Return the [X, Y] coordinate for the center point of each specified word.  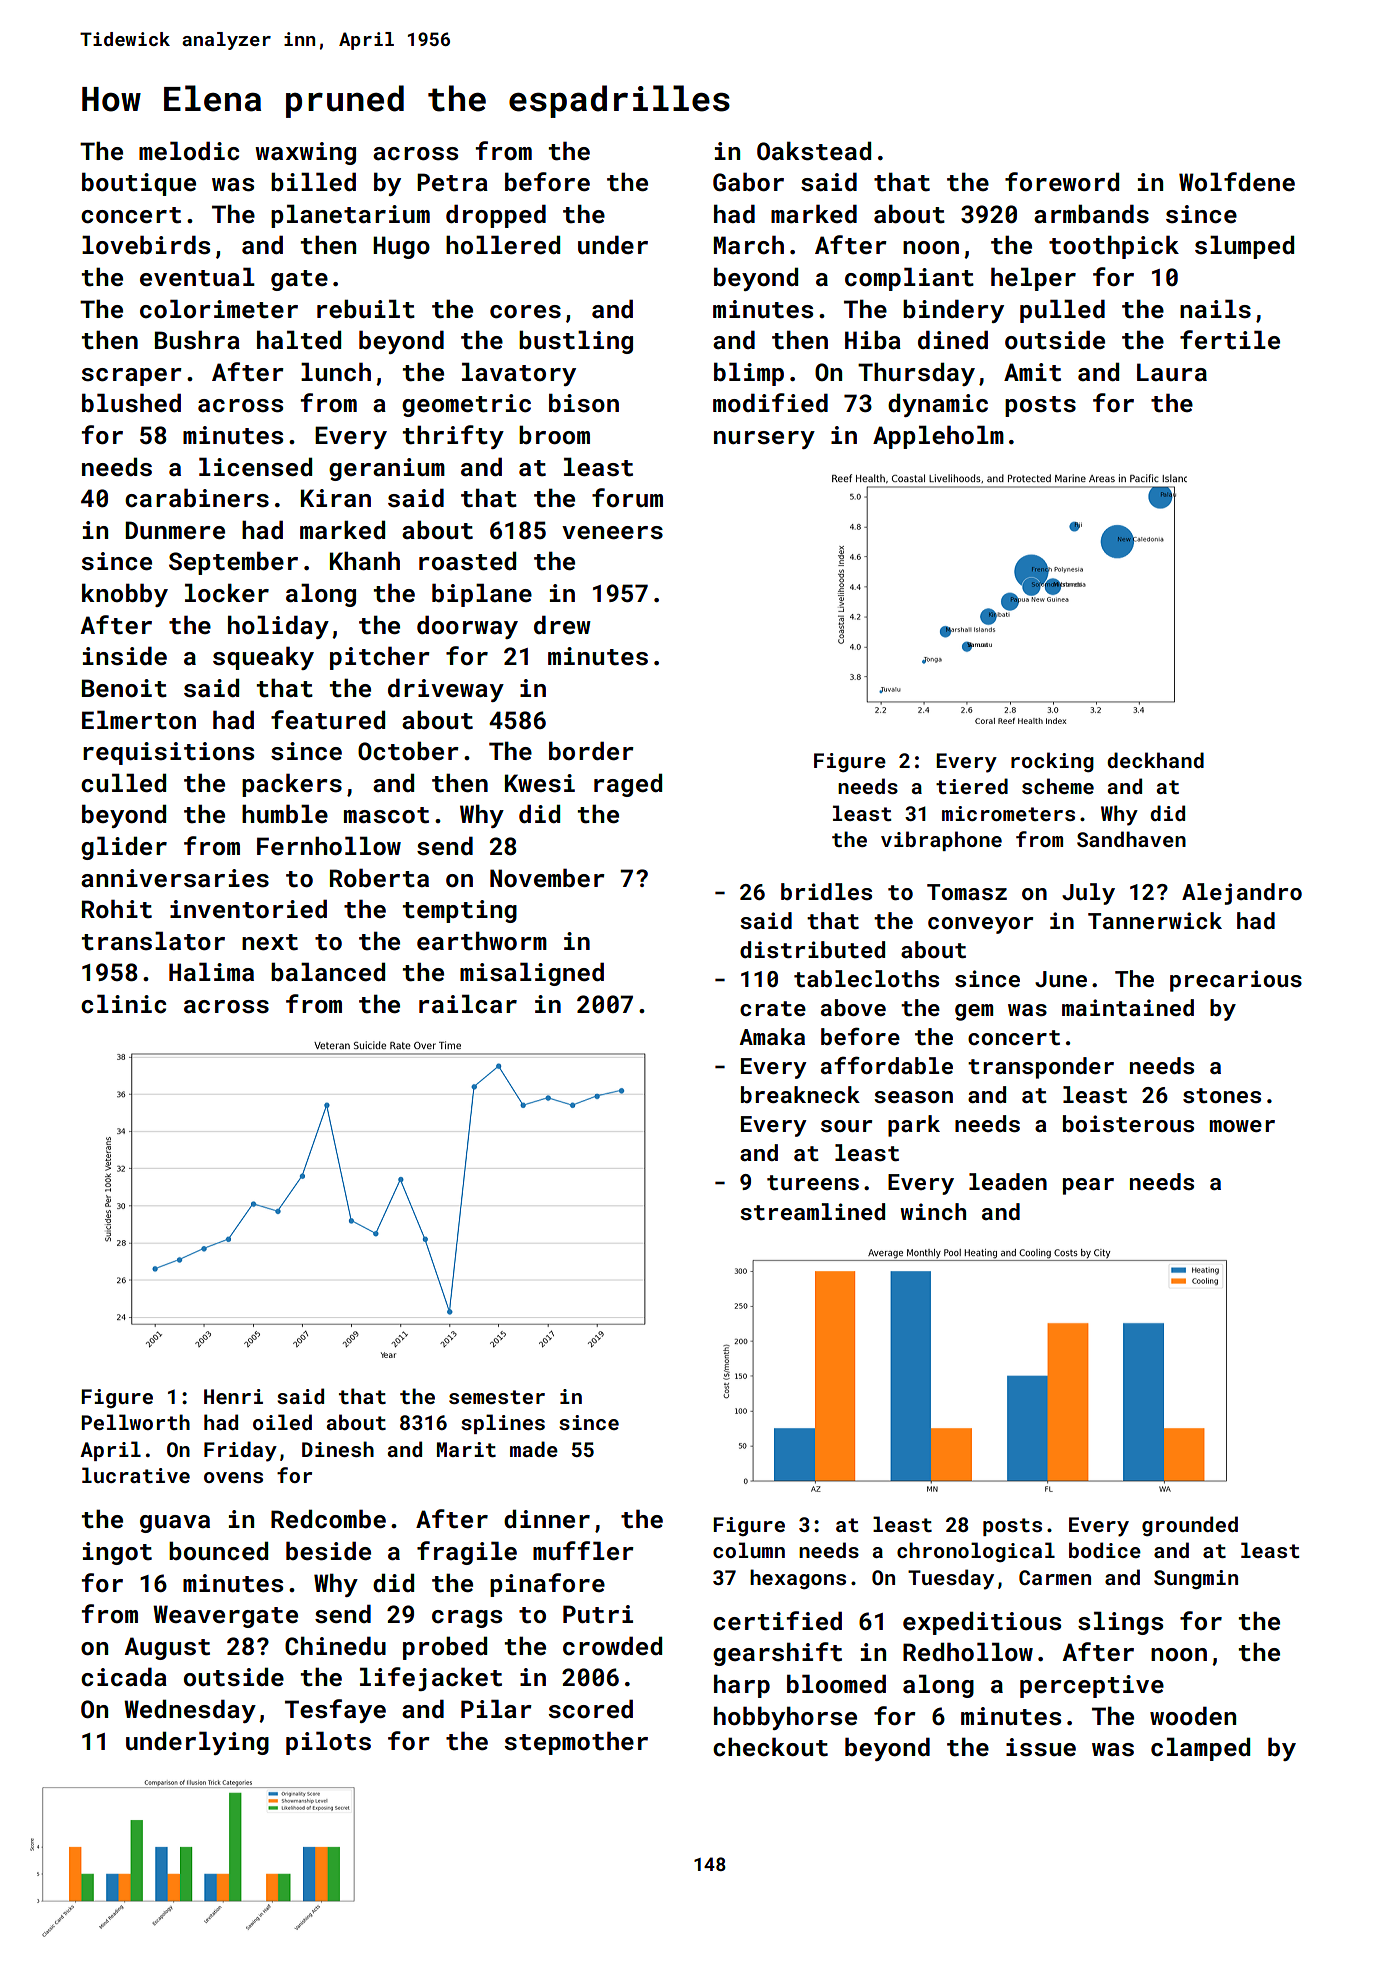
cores [525, 312]
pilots [328, 1743]
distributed [812, 949]
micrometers [1008, 813]
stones [1222, 1095]
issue [1041, 1747]
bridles [826, 891]
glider [124, 848]
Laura [1172, 372]
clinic [123, 1004]
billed [313, 181]
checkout [770, 1747]
